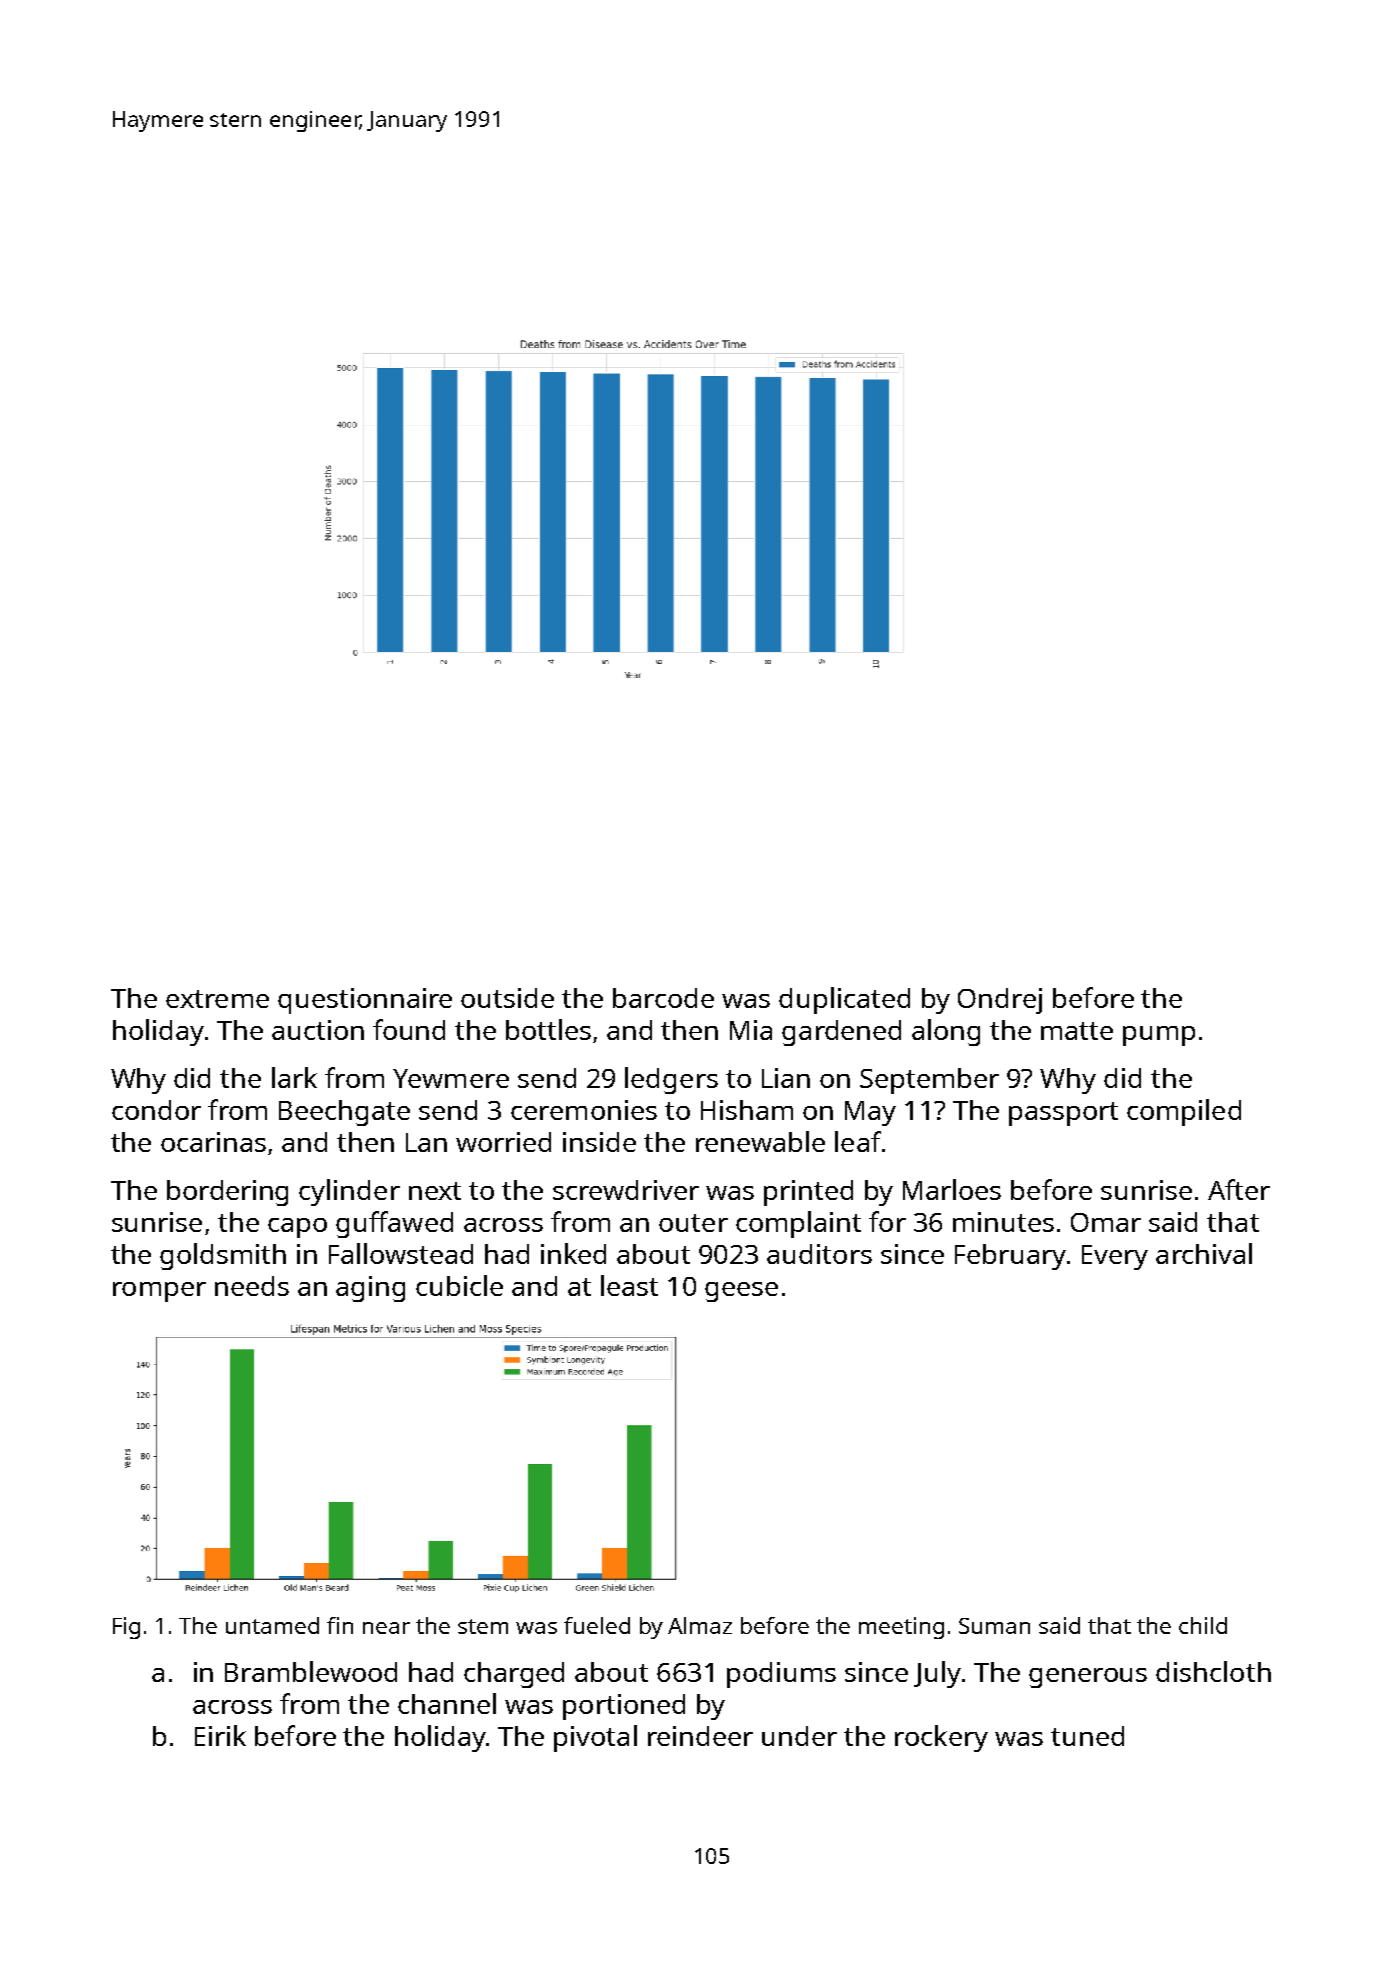 This screenshot has width=1386, height=1969. What do you see at coordinates (217, 999) in the screenshot?
I see `extreme` at bounding box center [217, 999].
